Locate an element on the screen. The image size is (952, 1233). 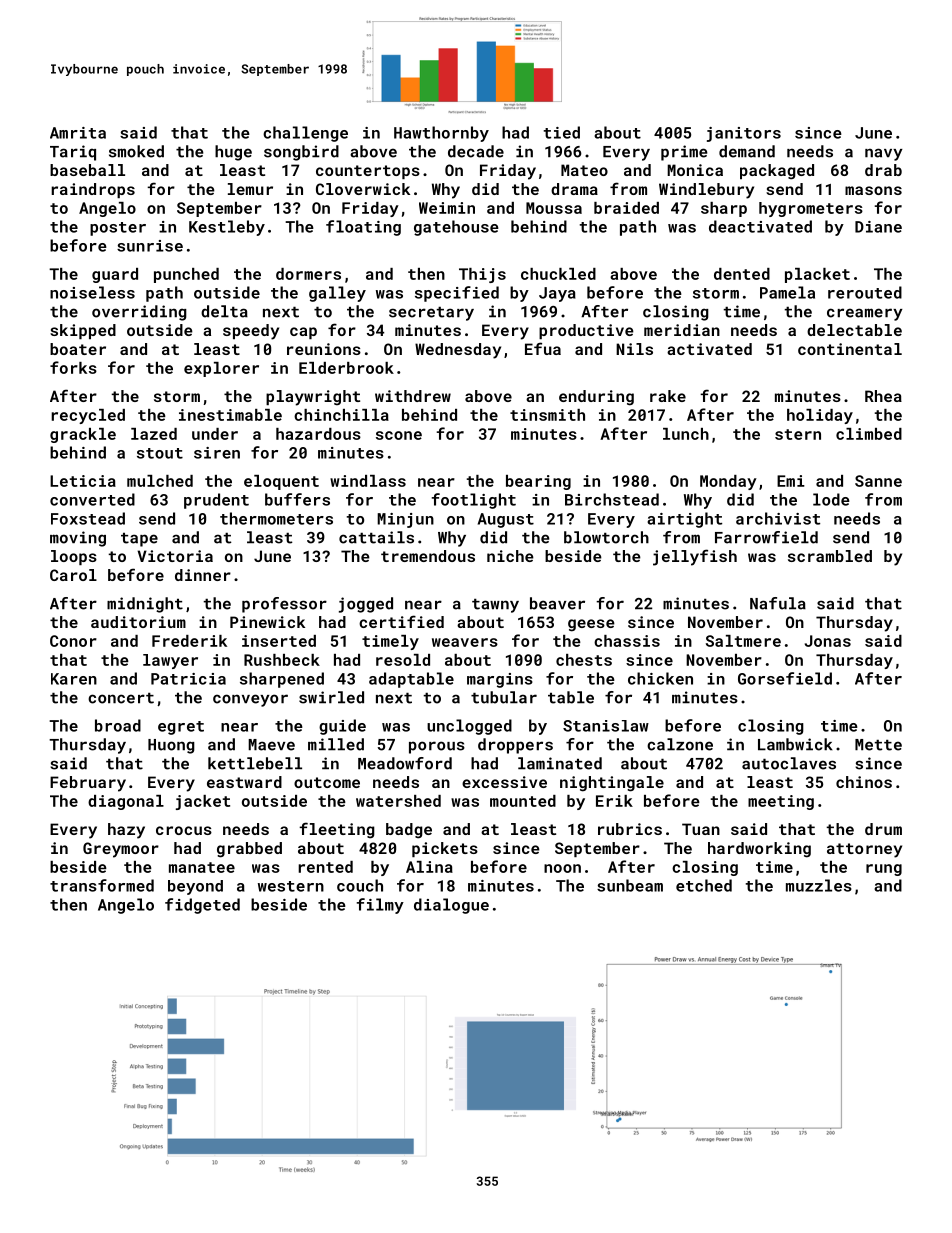
auditorium is located at coordinates (138, 622).
